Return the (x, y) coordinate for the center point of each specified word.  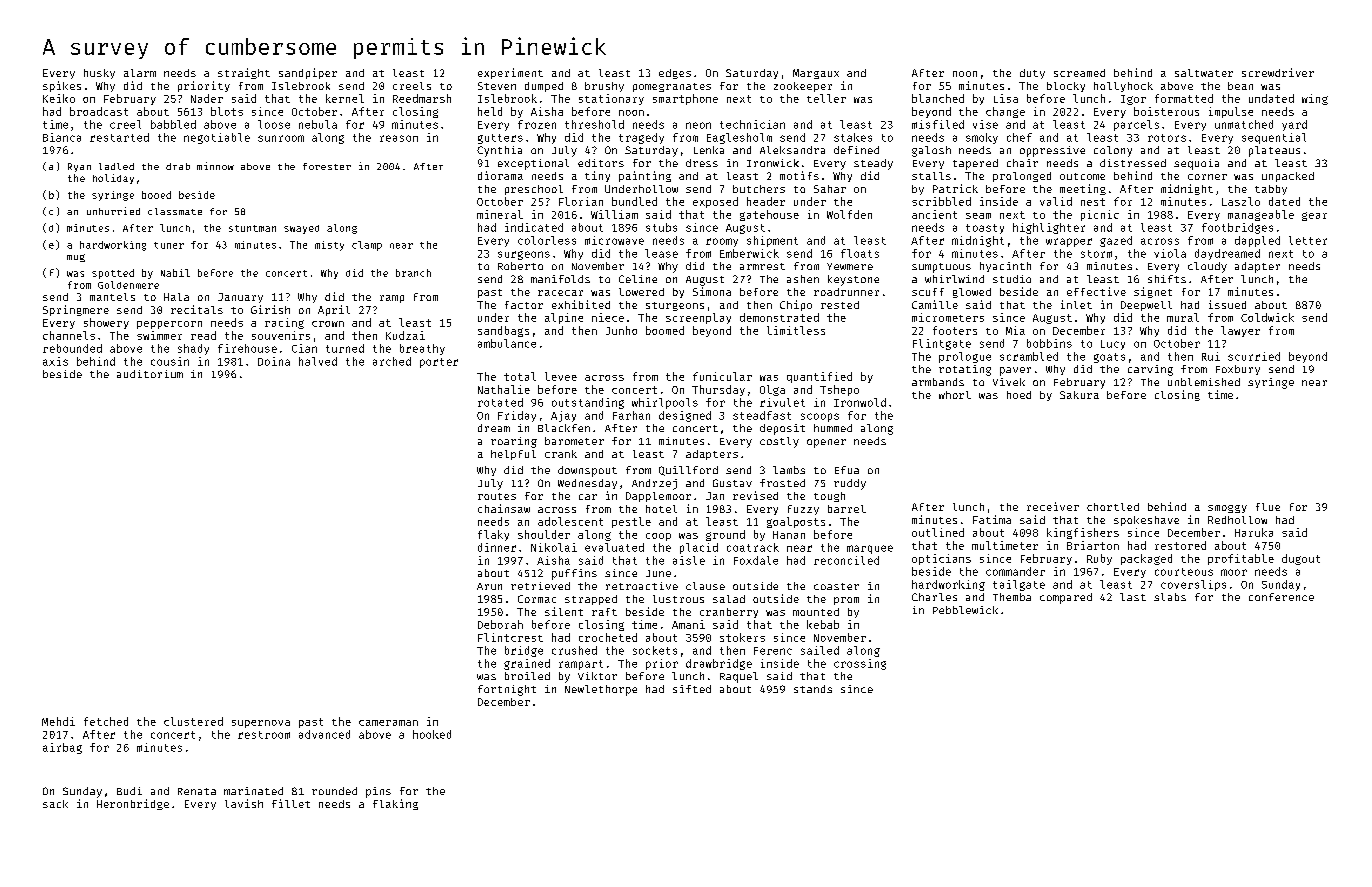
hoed (1019, 395)
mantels (112, 297)
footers (955, 330)
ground (725, 535)
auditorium (150, 374)
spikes (62, 86)
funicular (722, 376)
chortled (1113, 507)
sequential (1274, 138)
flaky (493, 535)
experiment (510, 73)
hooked (432, 734)
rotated (500, 402)
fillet (291, 803)
